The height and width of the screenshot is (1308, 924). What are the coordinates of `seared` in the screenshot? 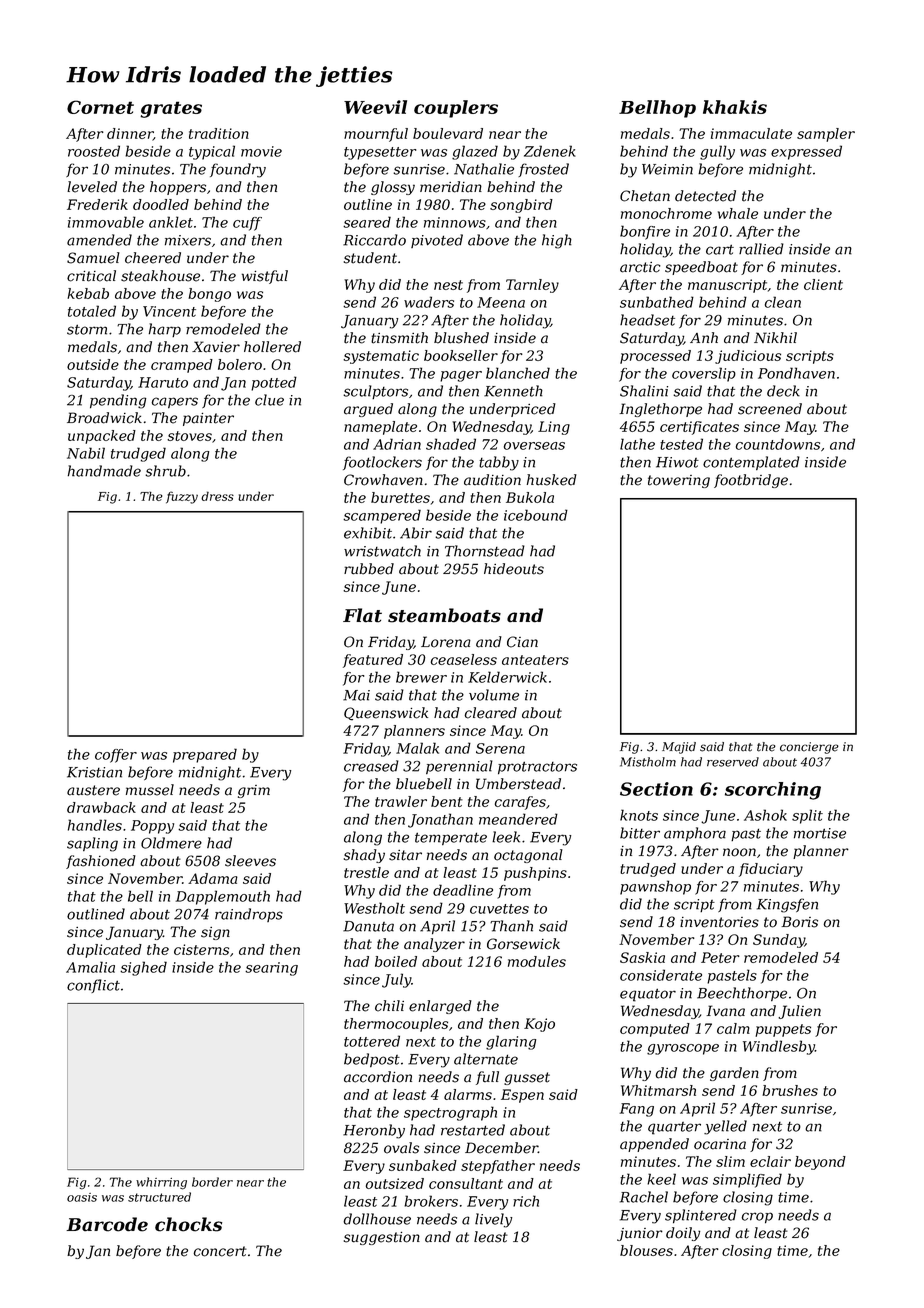 It's located at (367, 222).
